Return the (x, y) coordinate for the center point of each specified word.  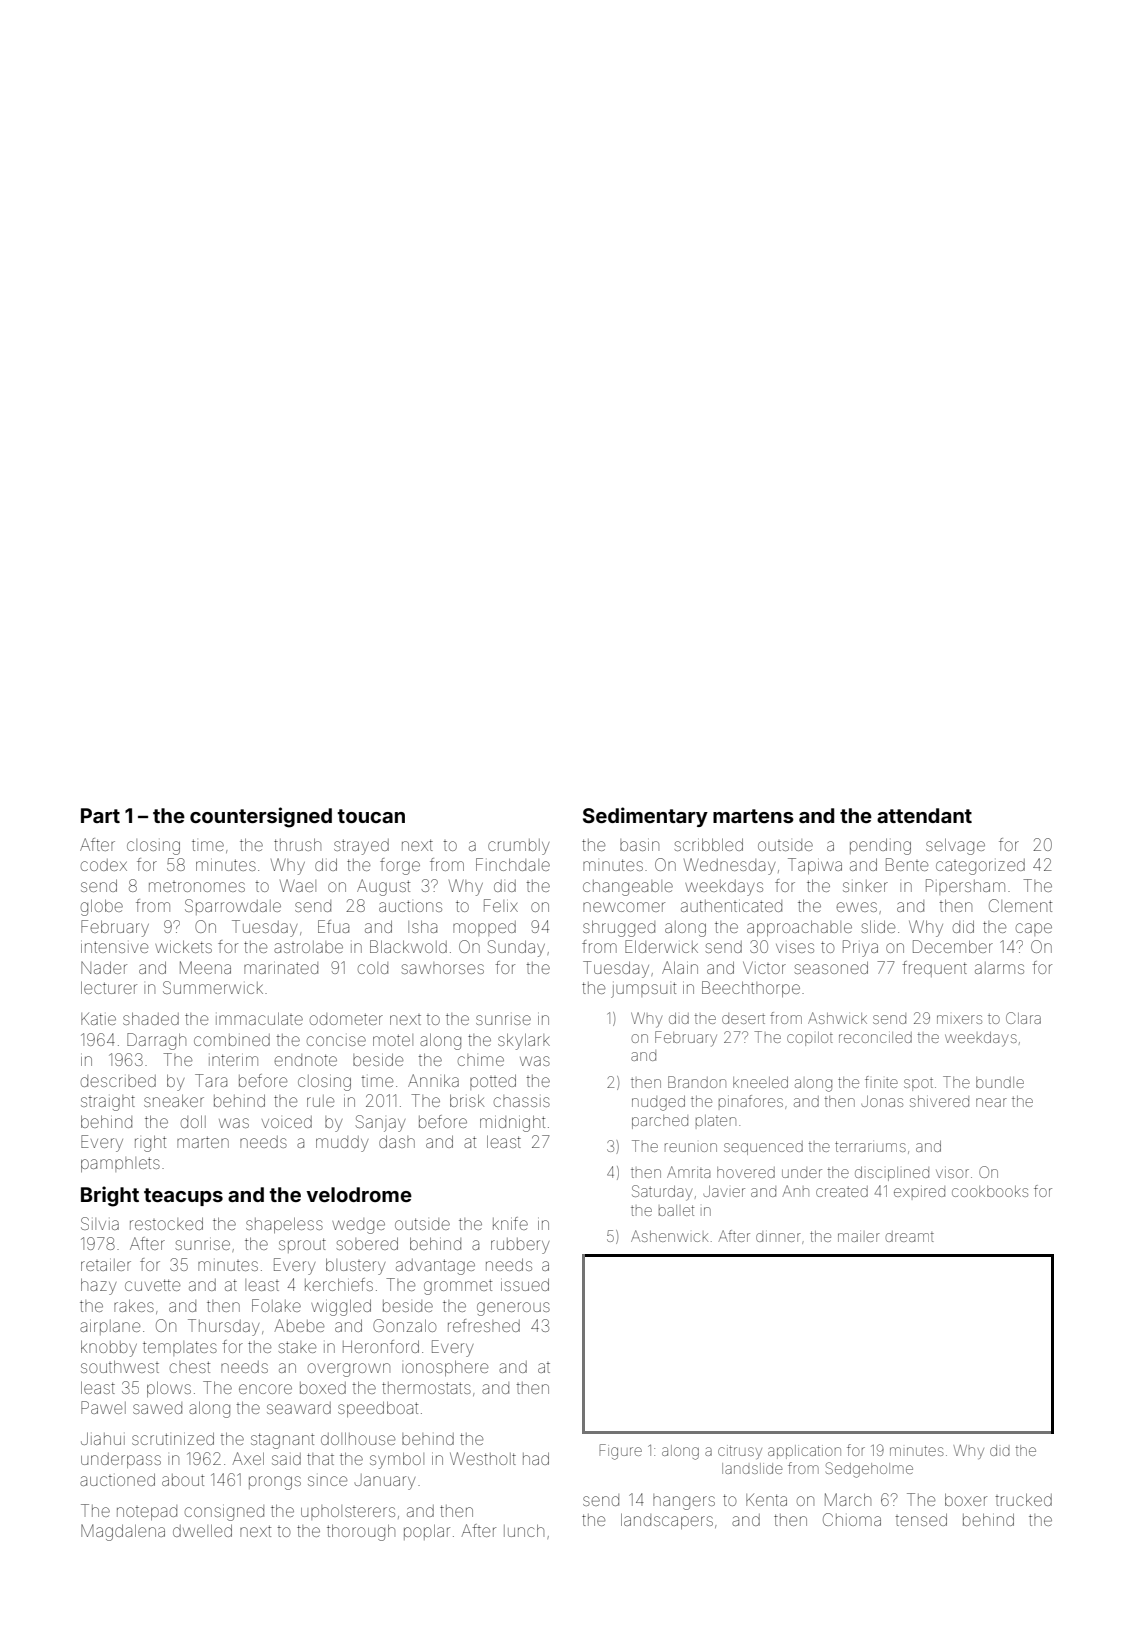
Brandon (697, 1082)
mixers (959, 1019)
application (804, 1452)
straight (108, 1103)
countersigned (261, 817)
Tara (211, 1080)
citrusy (740, 1452)
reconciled (875, 1037)
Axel (248, 1458)
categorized (980, 867)
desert (743, 1019)
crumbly (518, 847)
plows (169, 1389)
